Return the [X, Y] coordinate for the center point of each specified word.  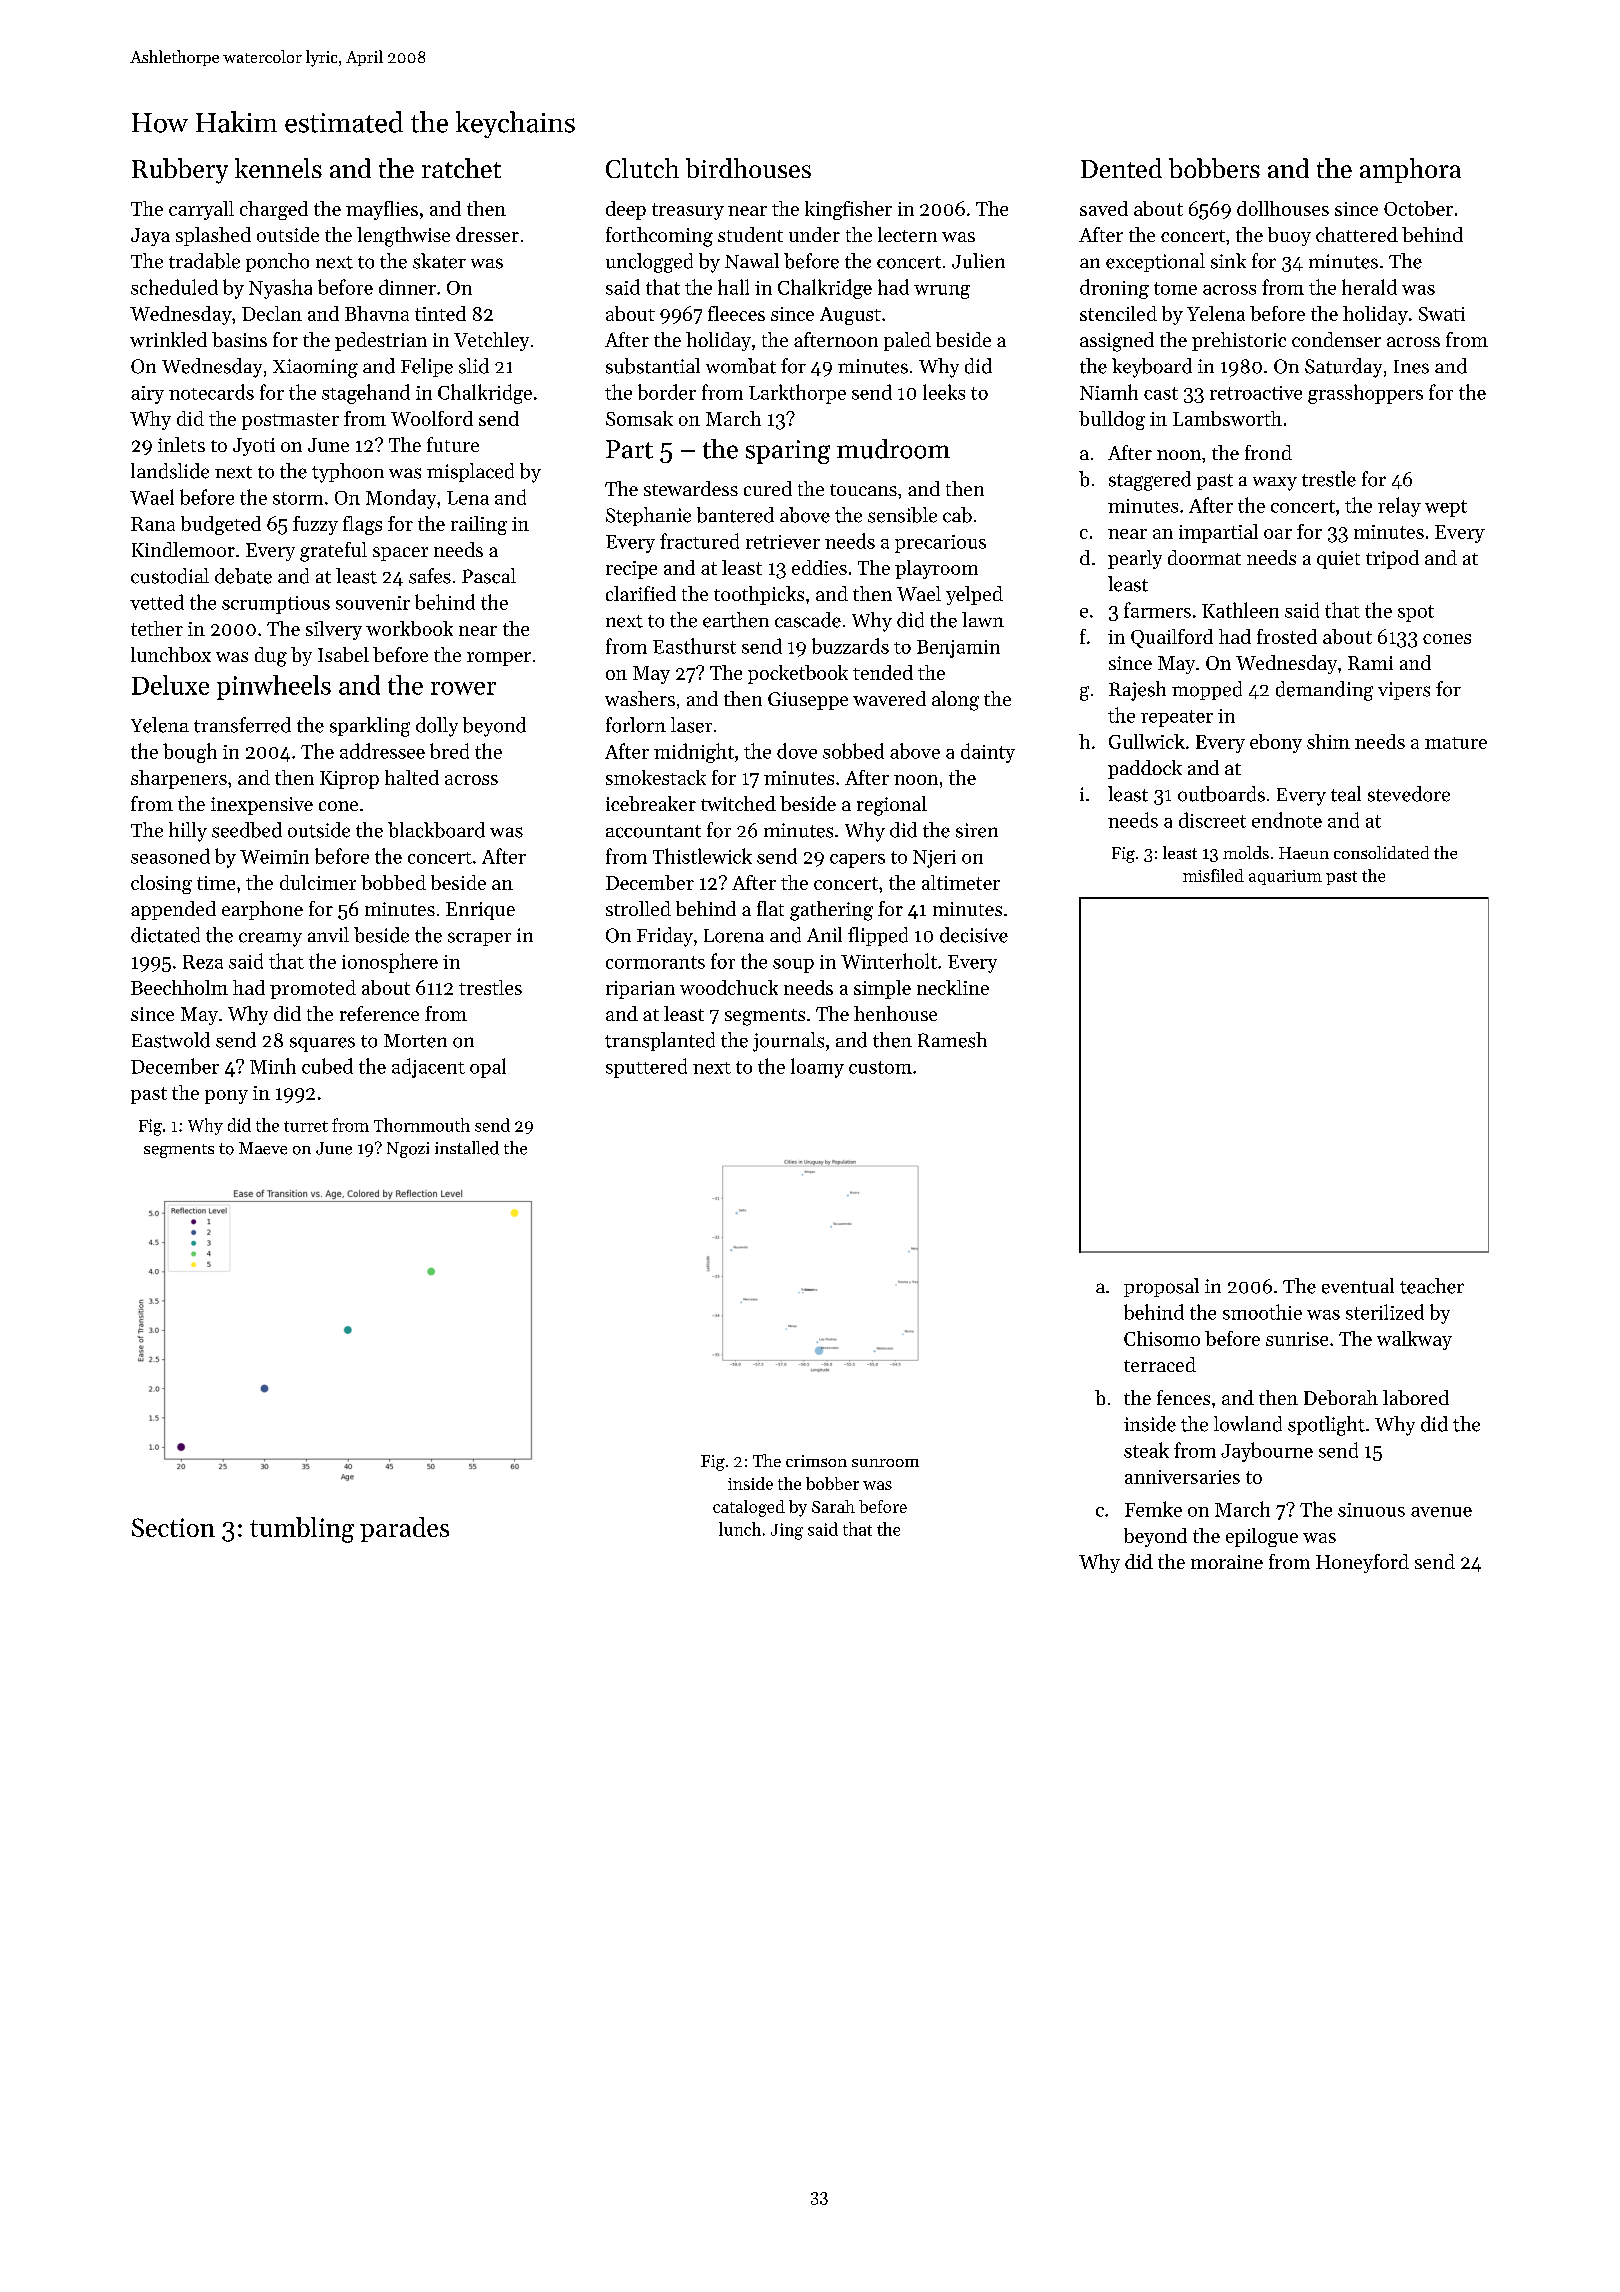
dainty [988, 753]
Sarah [833, 1506]
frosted [1287, 636]
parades [404, 1529]
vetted [157, 602]
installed [467, 1148]
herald [1369, 287]
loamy [817, 1068]
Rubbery [180, 171]
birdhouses [748, 168]
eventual [1358, 1286]
